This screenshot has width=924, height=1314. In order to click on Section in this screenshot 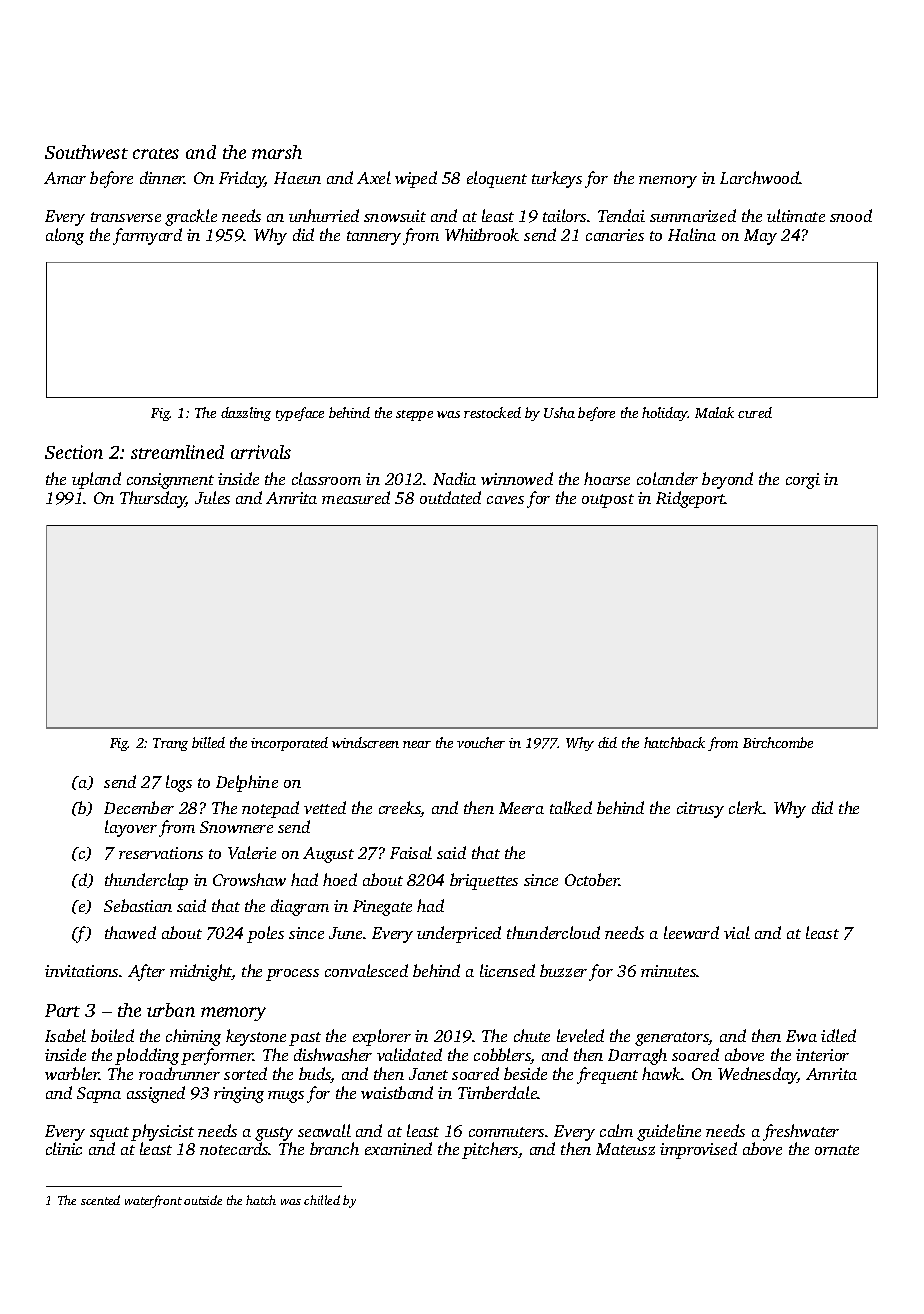, I will do `click(74, 452)`.
